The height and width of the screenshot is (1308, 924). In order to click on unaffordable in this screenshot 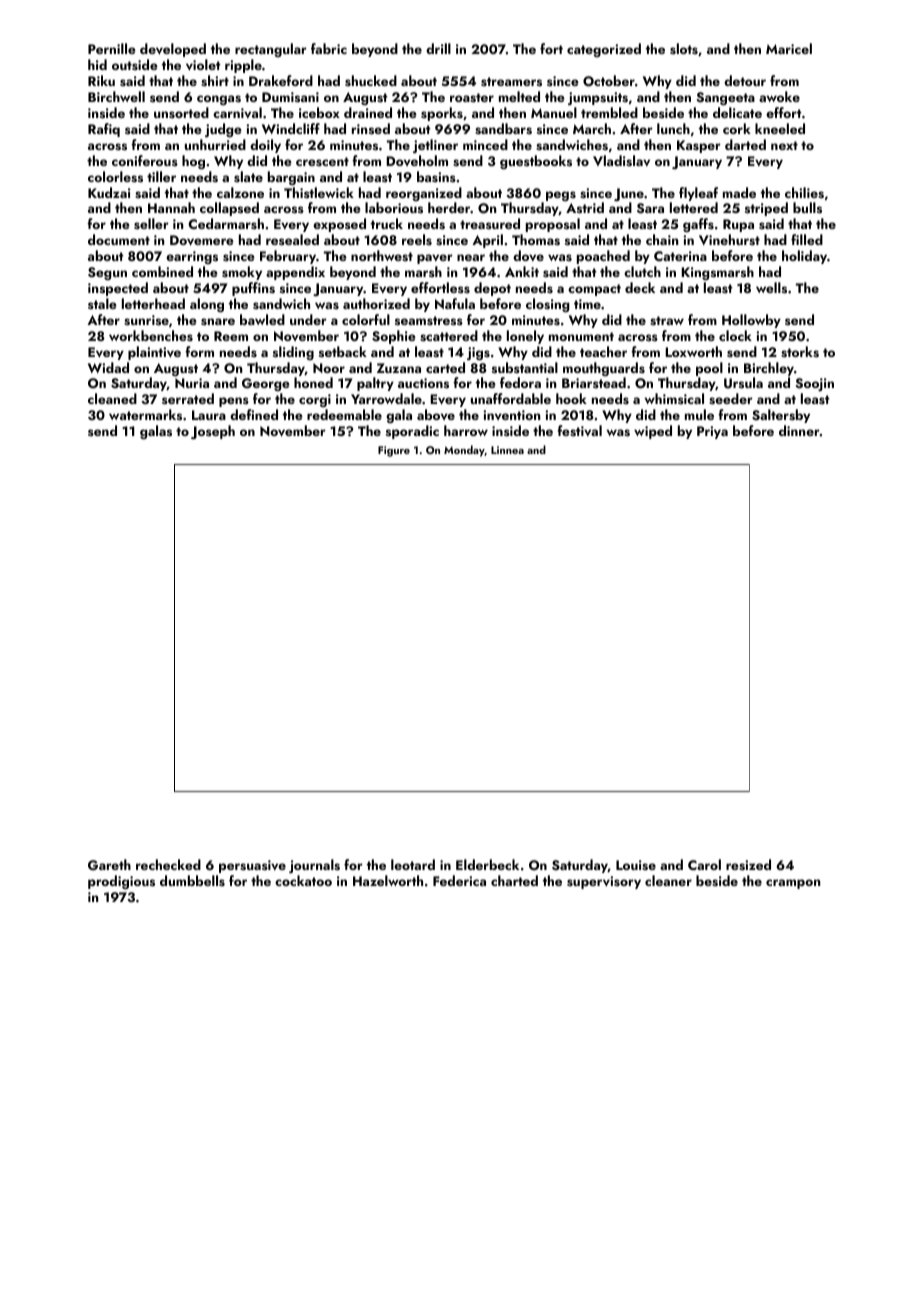, I will do `click(511, 398)`.
